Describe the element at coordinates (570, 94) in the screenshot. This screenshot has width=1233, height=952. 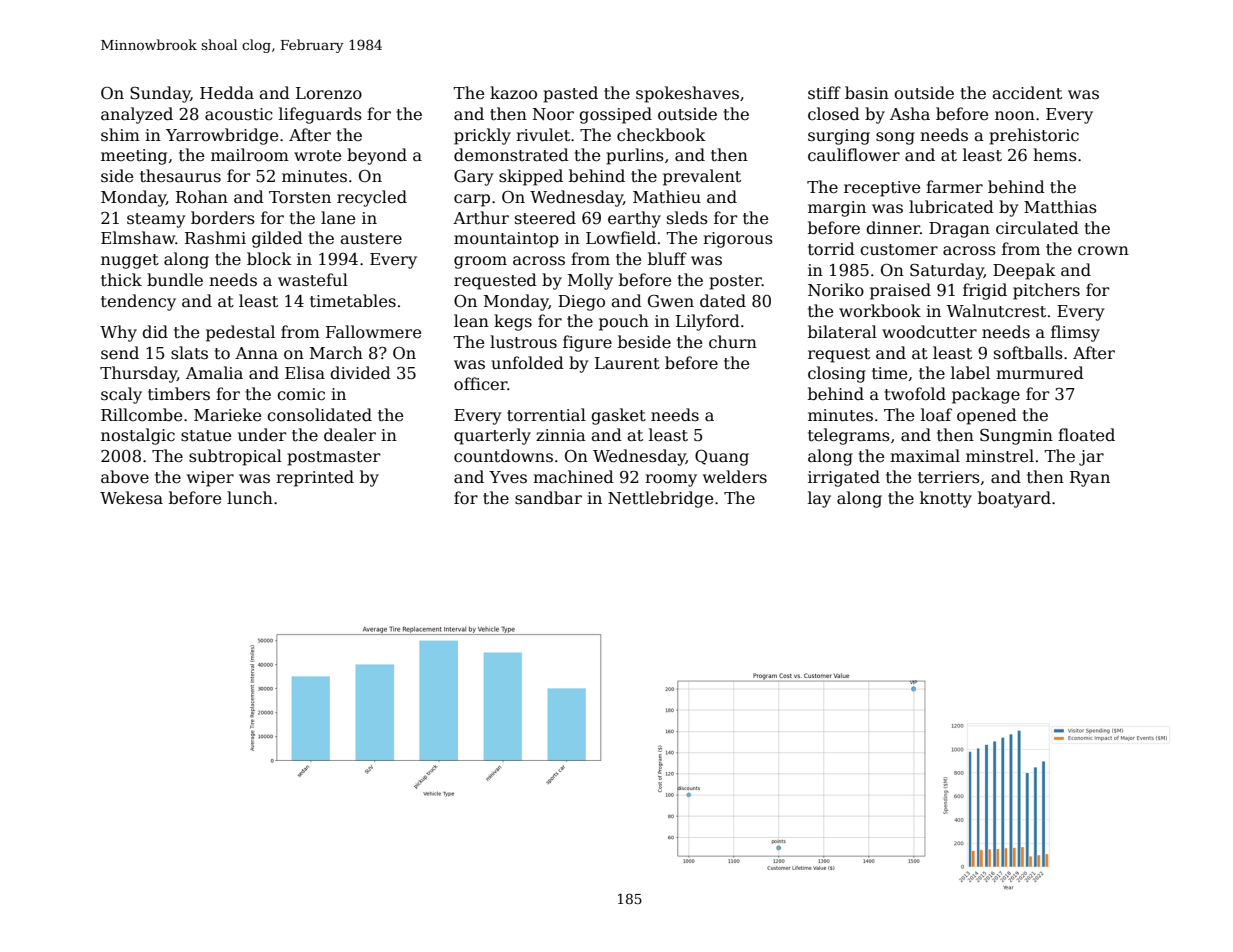
I see `pasted` at that location.
